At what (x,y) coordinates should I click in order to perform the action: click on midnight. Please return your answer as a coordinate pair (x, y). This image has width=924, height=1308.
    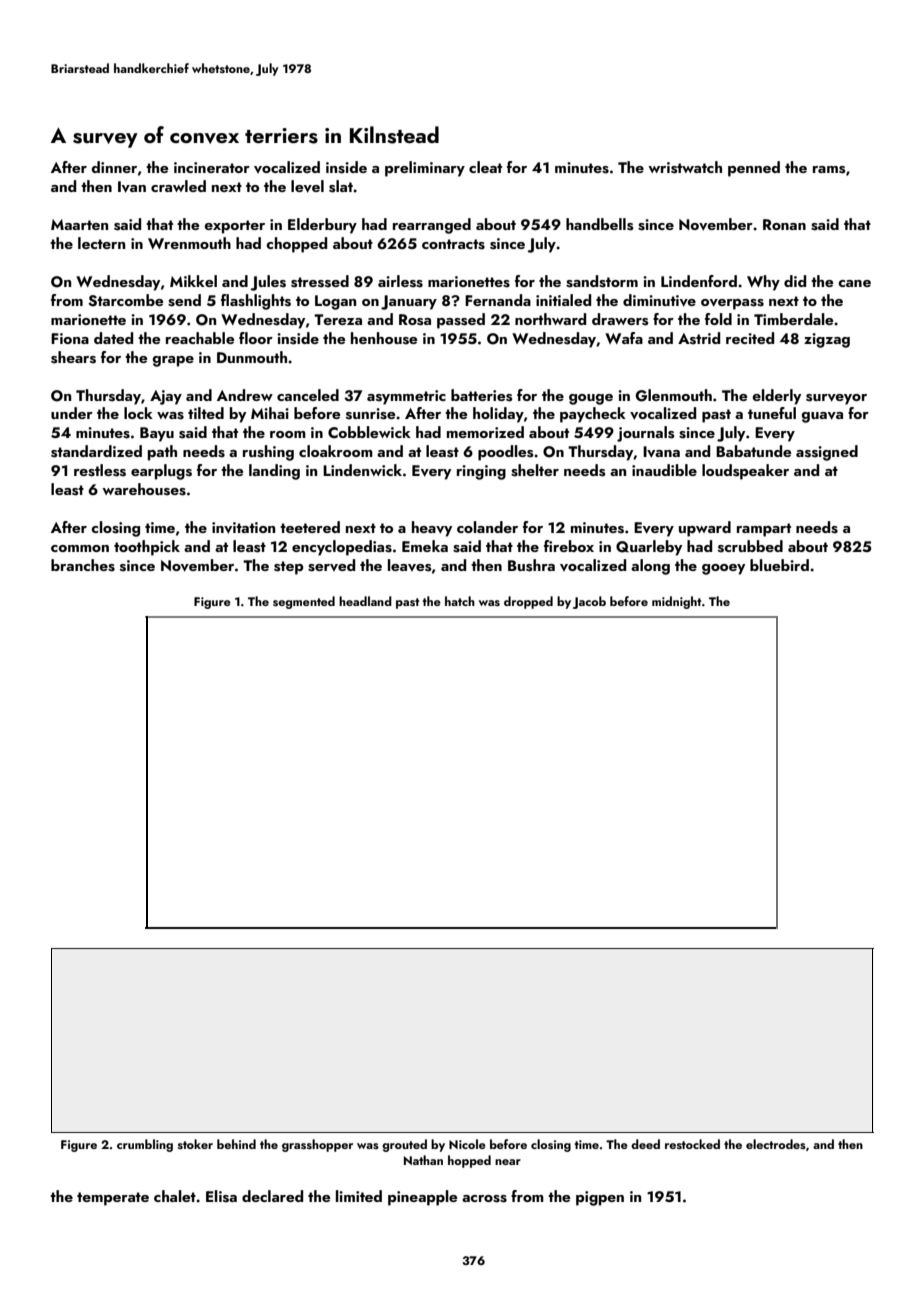
    Looking at the image, I should click on (676, 602).
